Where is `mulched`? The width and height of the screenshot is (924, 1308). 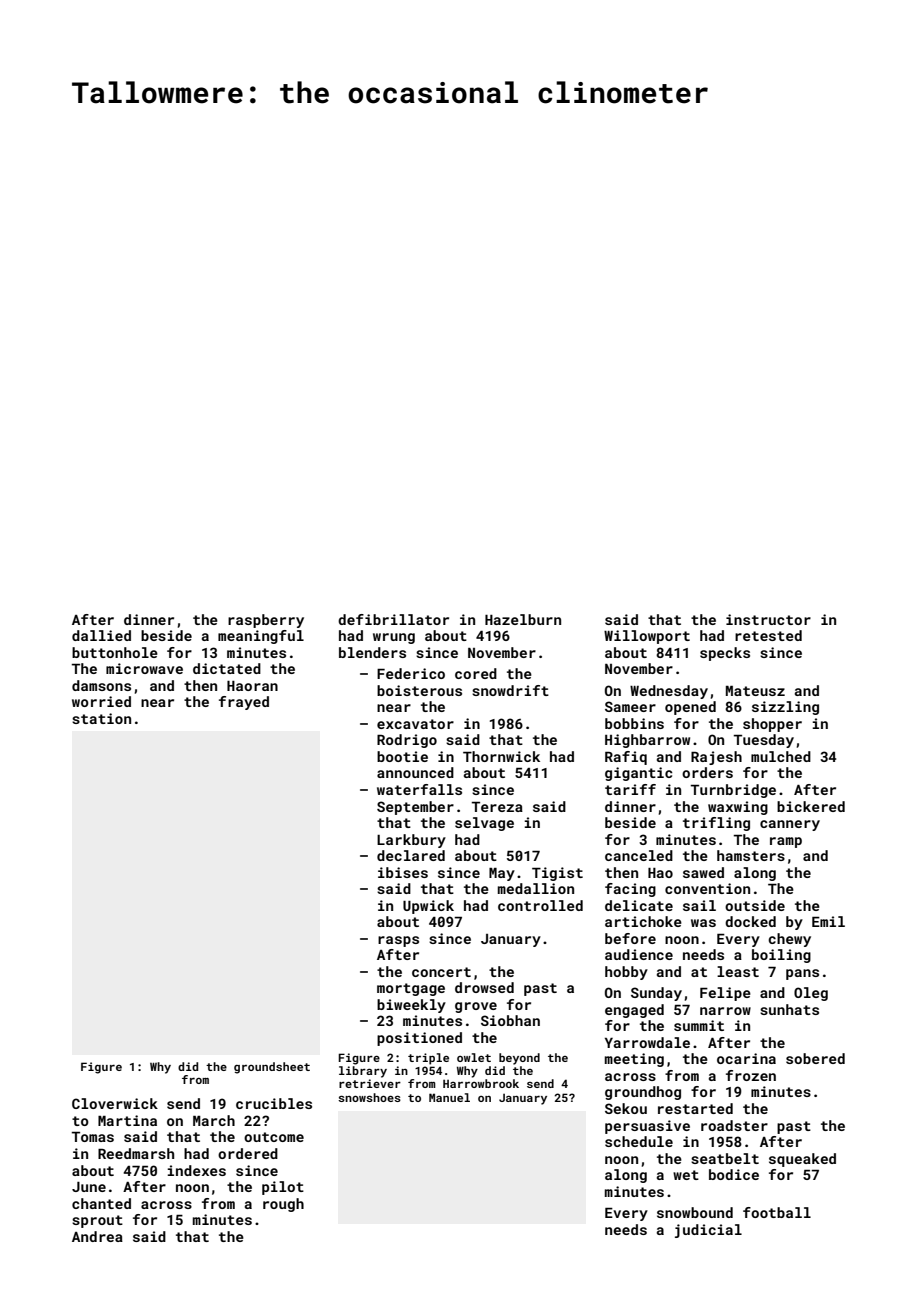
mulched is located at coordinates (781, 756).
